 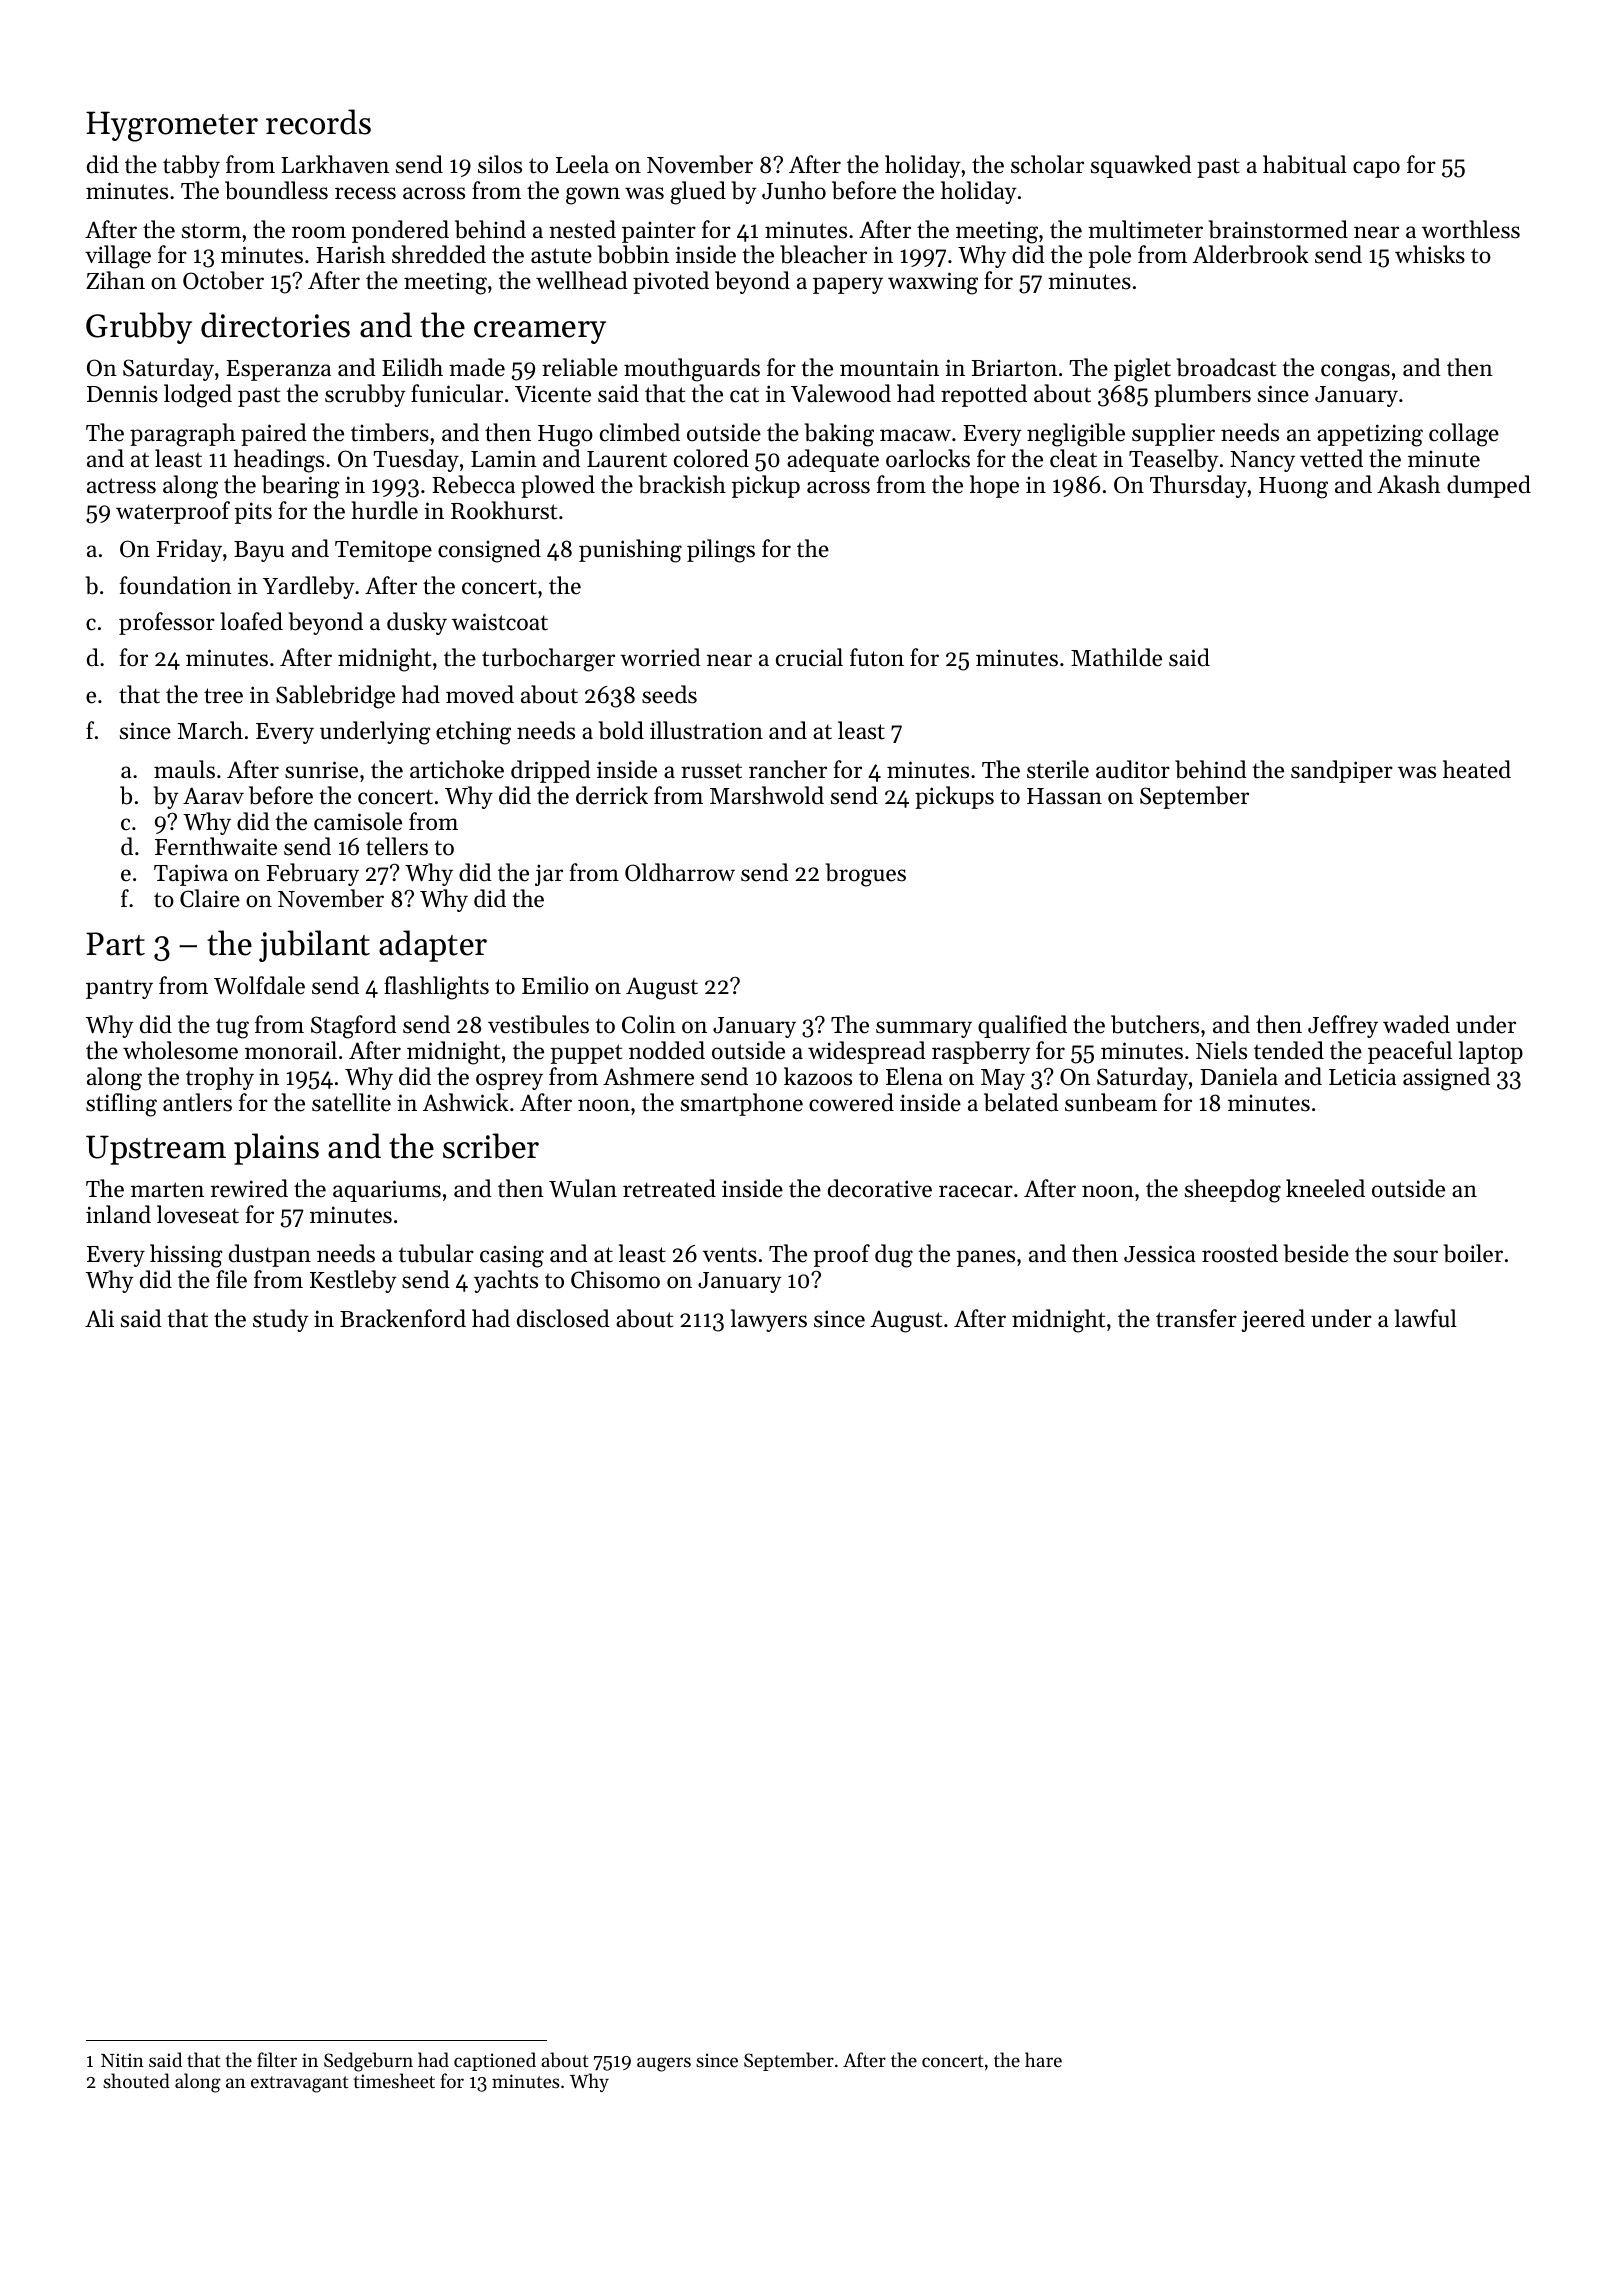 I want to click on Akash, so click(x=1408, y=484).
